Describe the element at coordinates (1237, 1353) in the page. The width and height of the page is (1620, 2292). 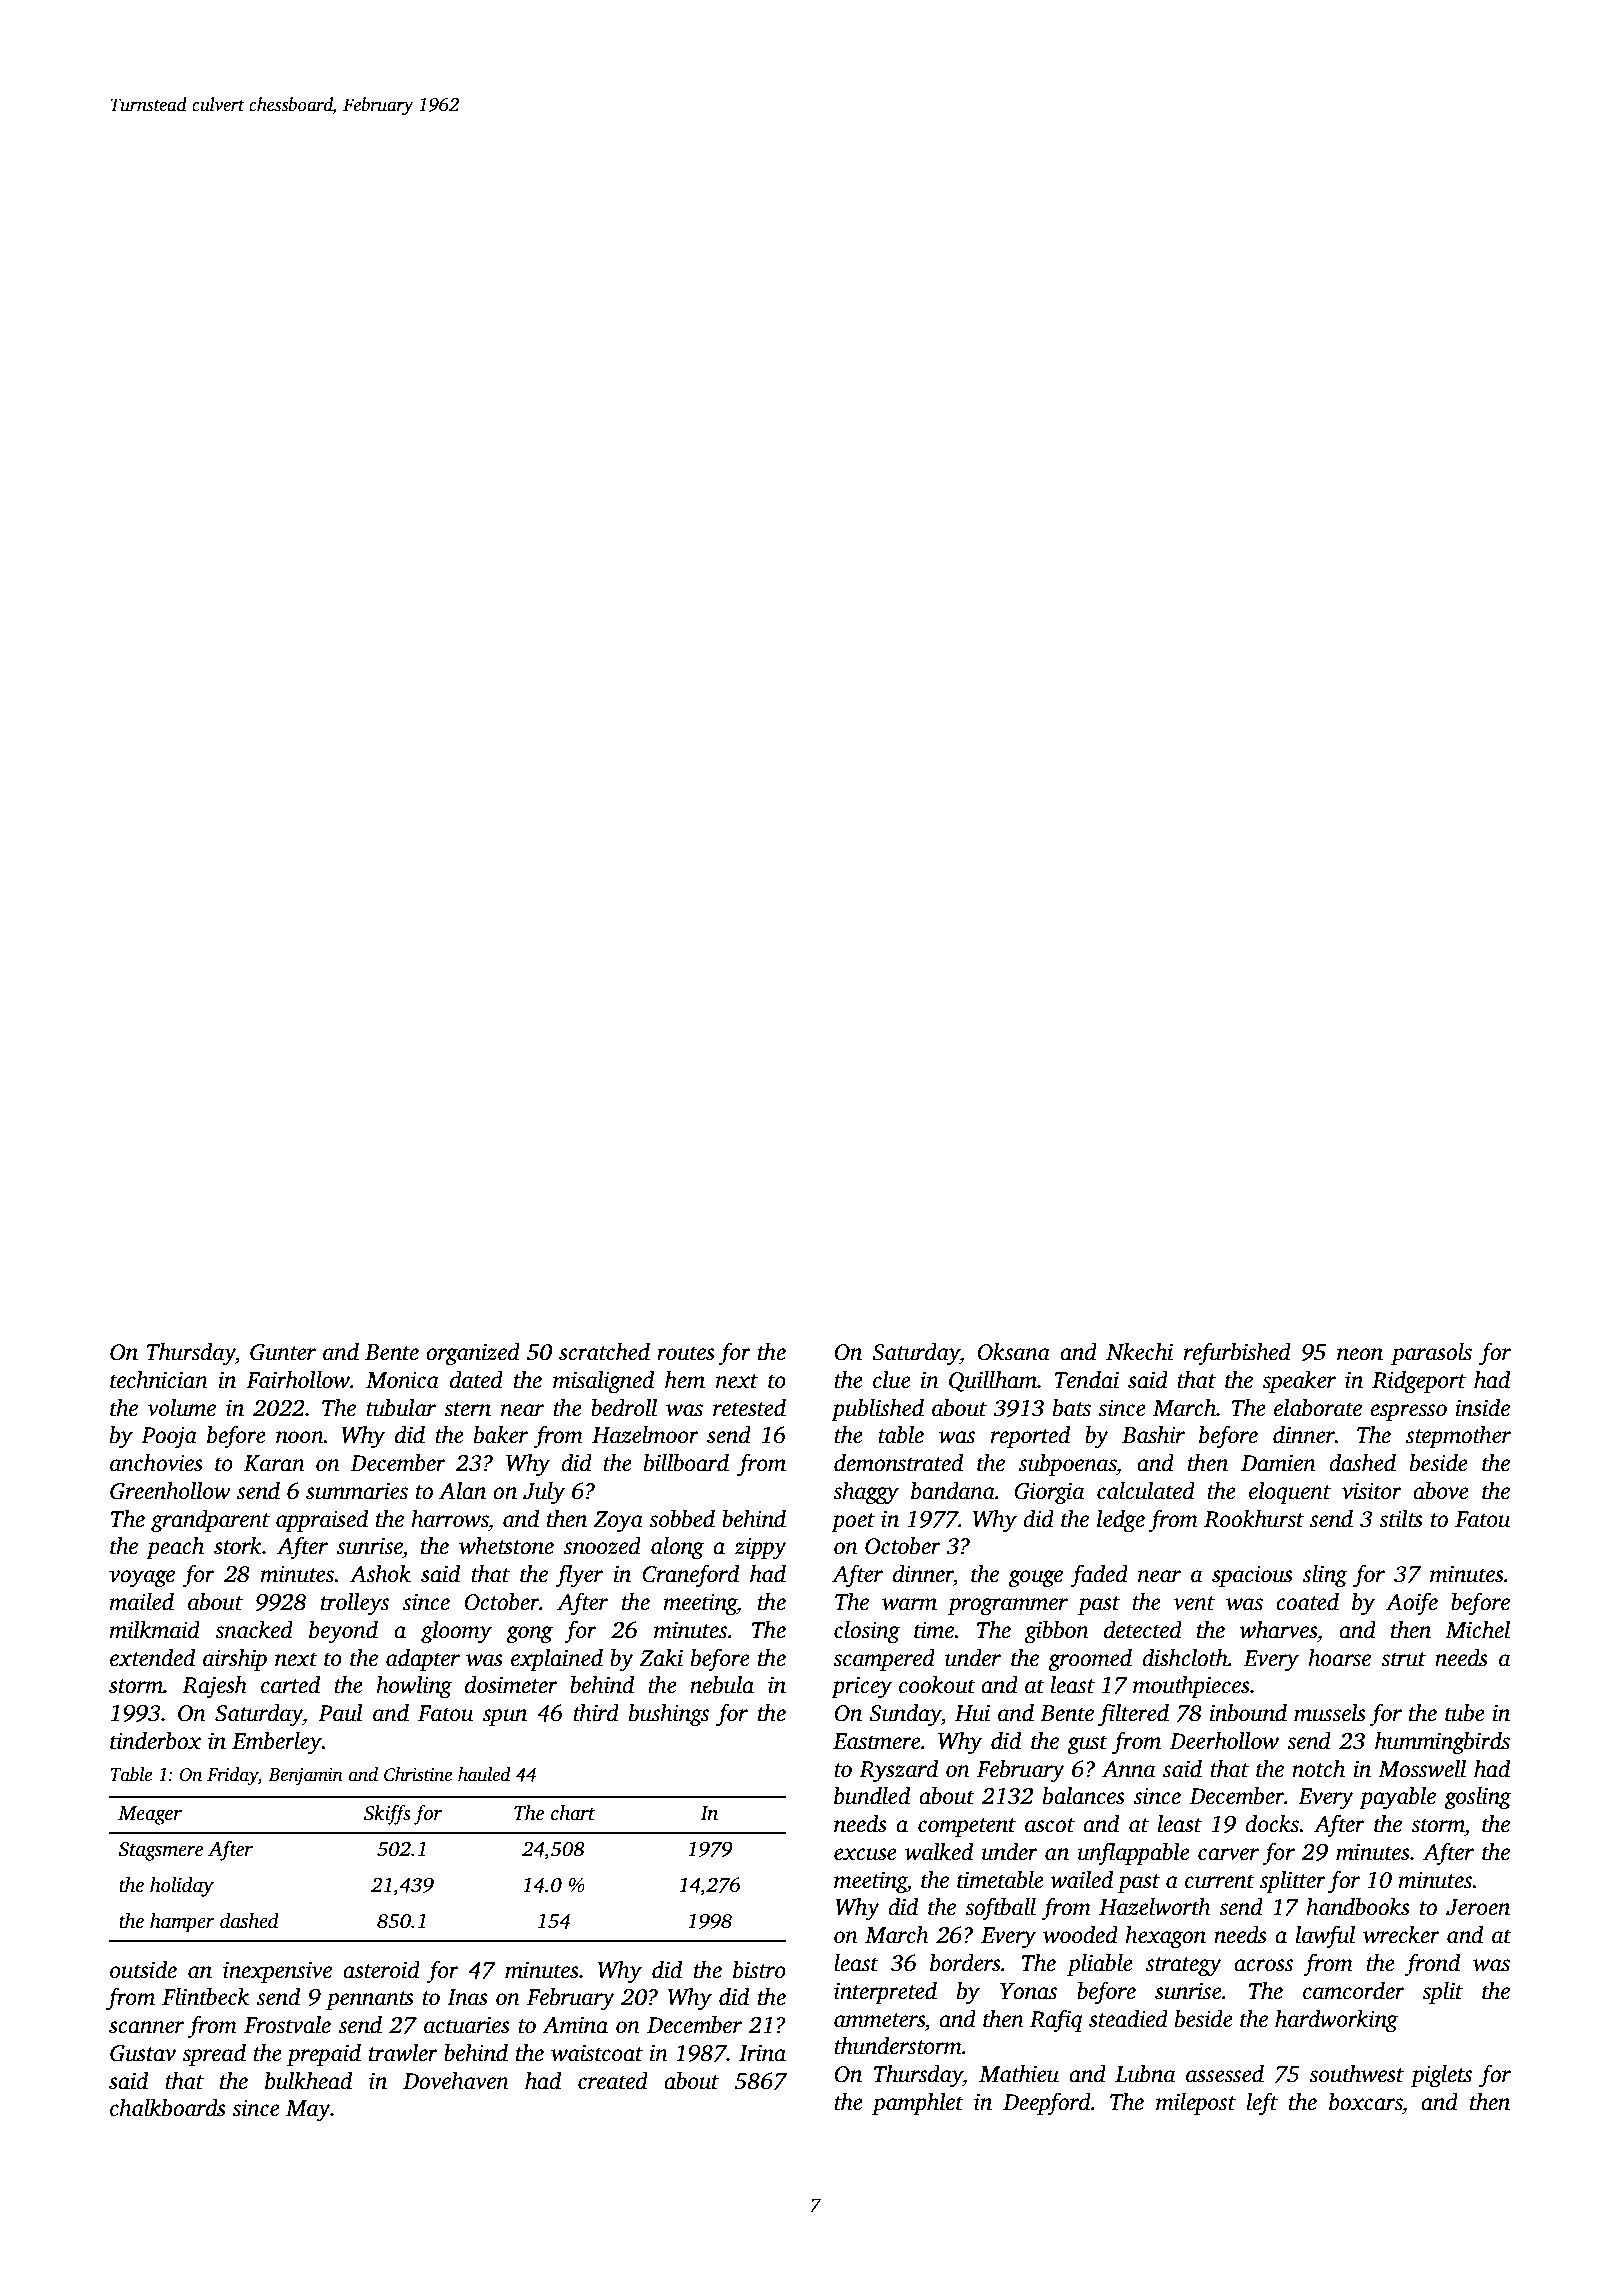
I see `refurbished` at that location.
